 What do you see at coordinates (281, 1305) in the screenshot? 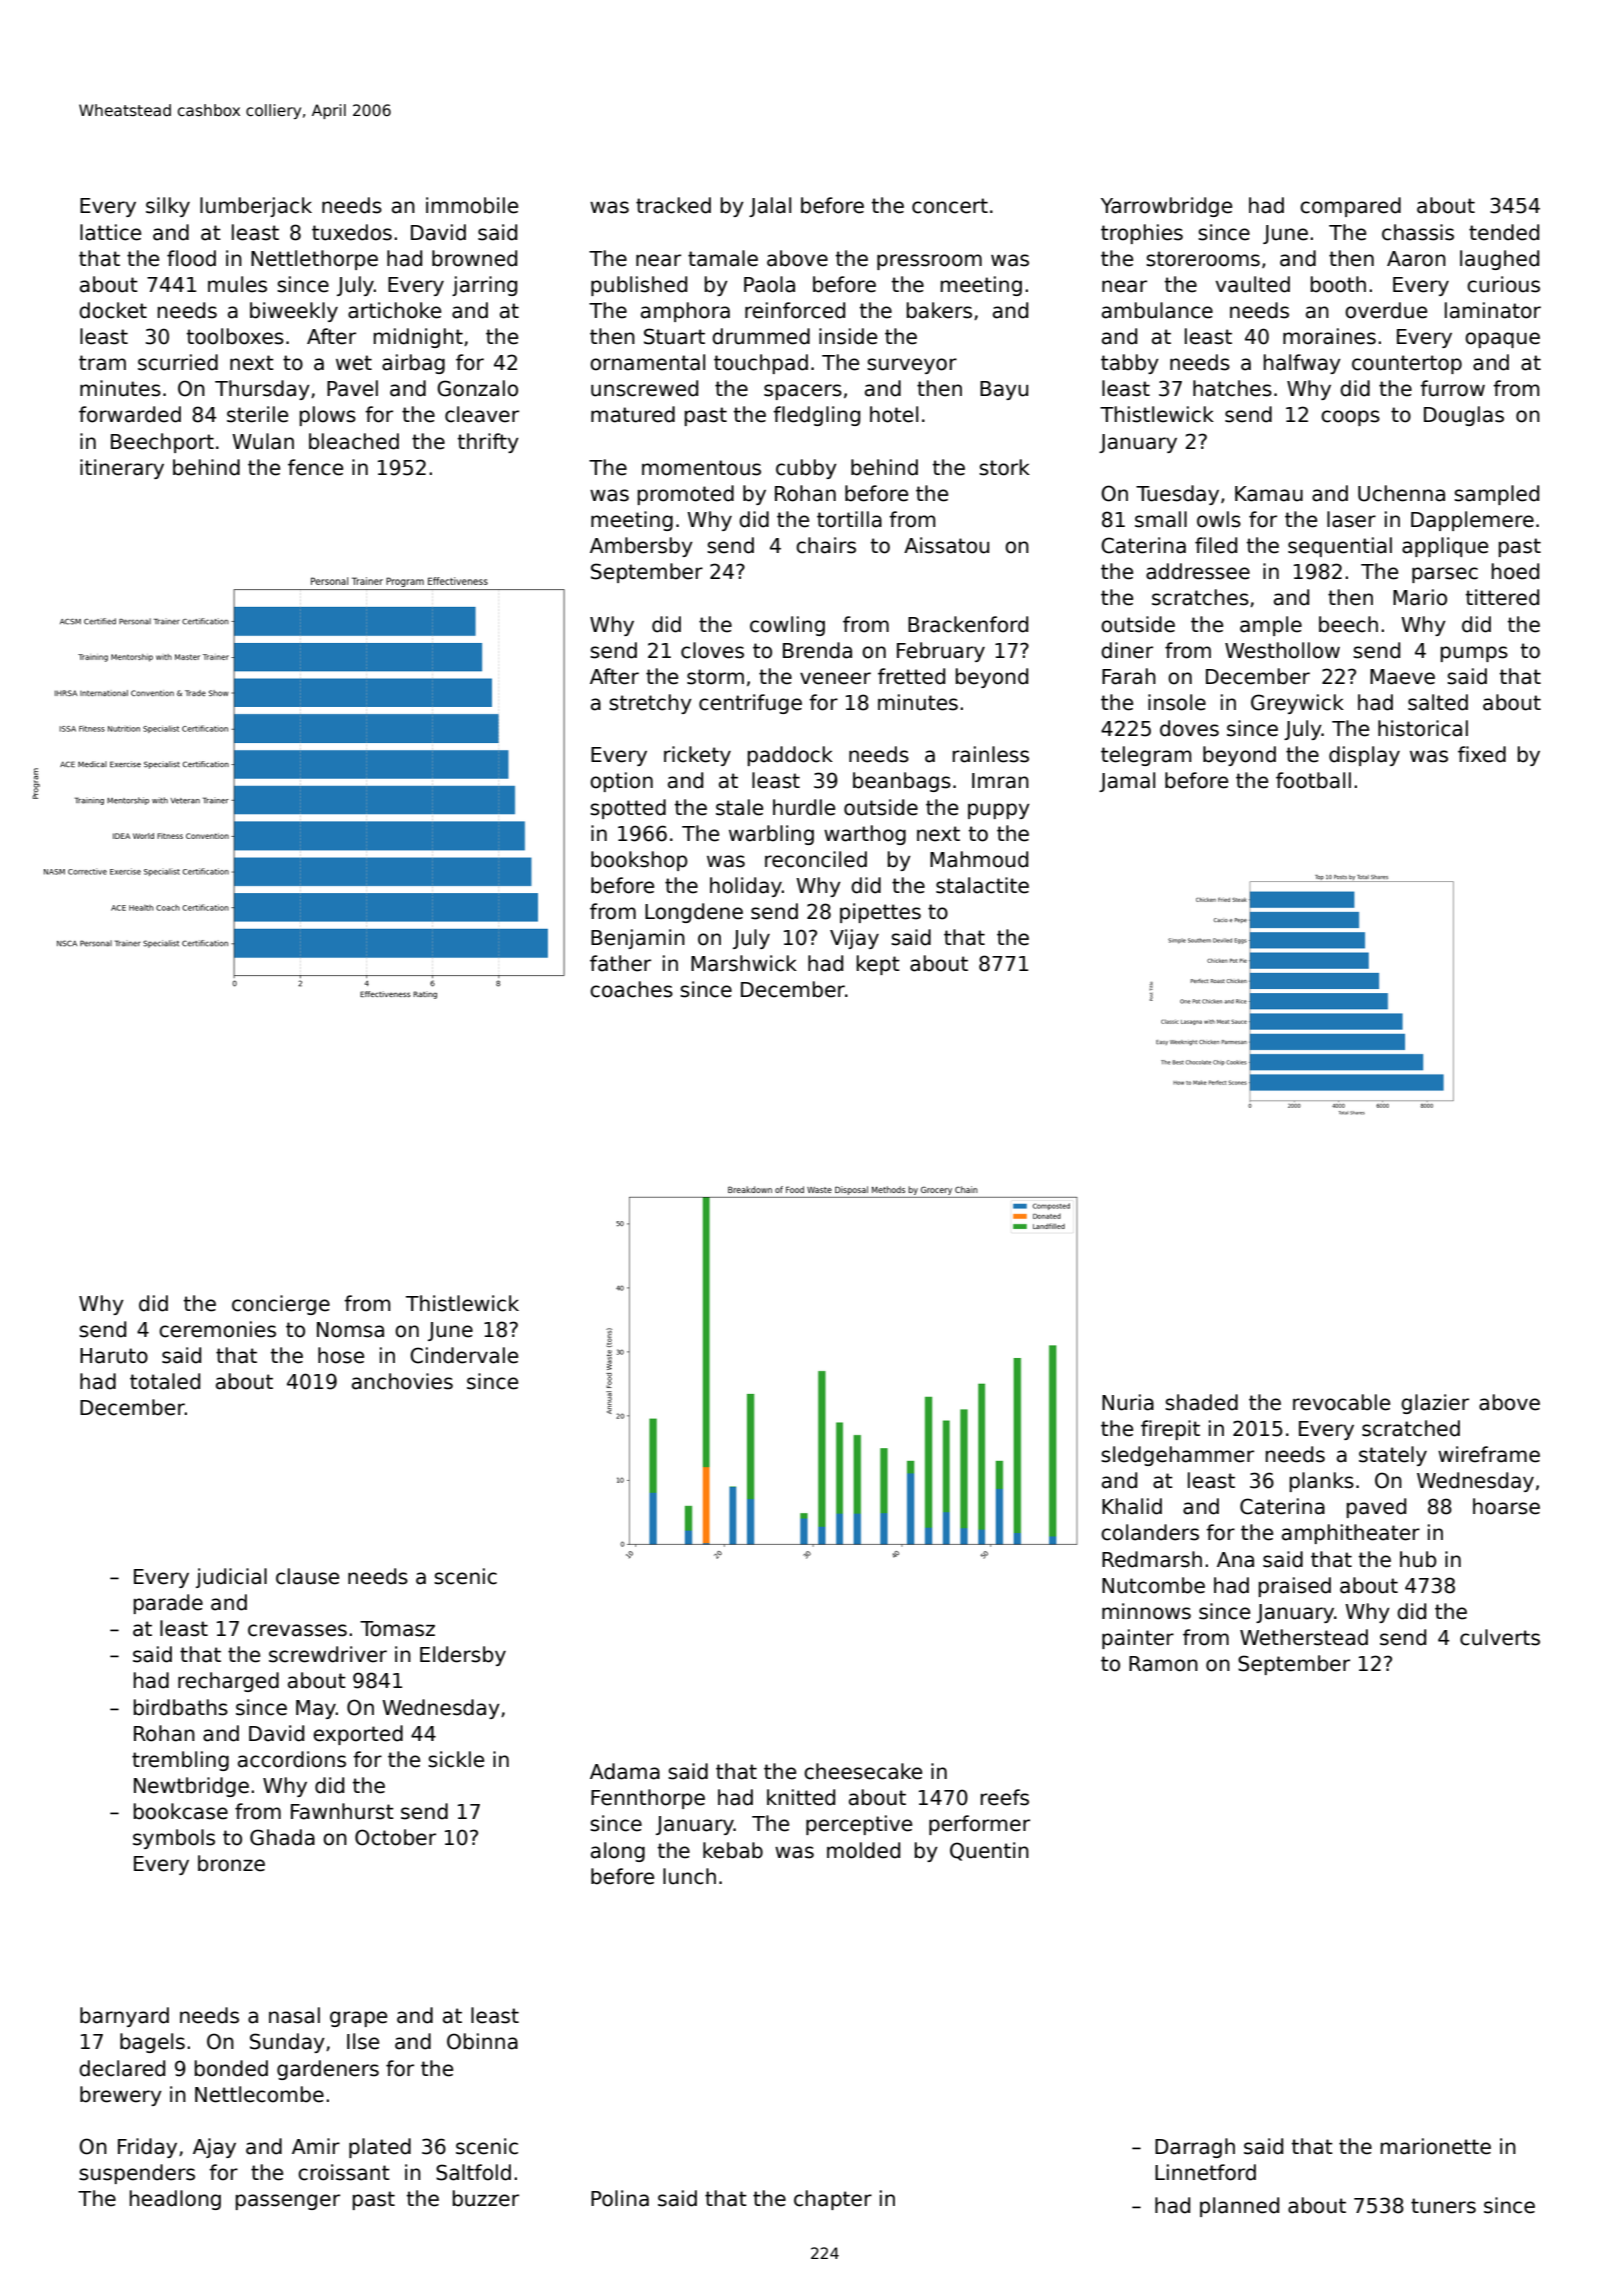
I see `concierge` at bounding box center [281, 1305].
